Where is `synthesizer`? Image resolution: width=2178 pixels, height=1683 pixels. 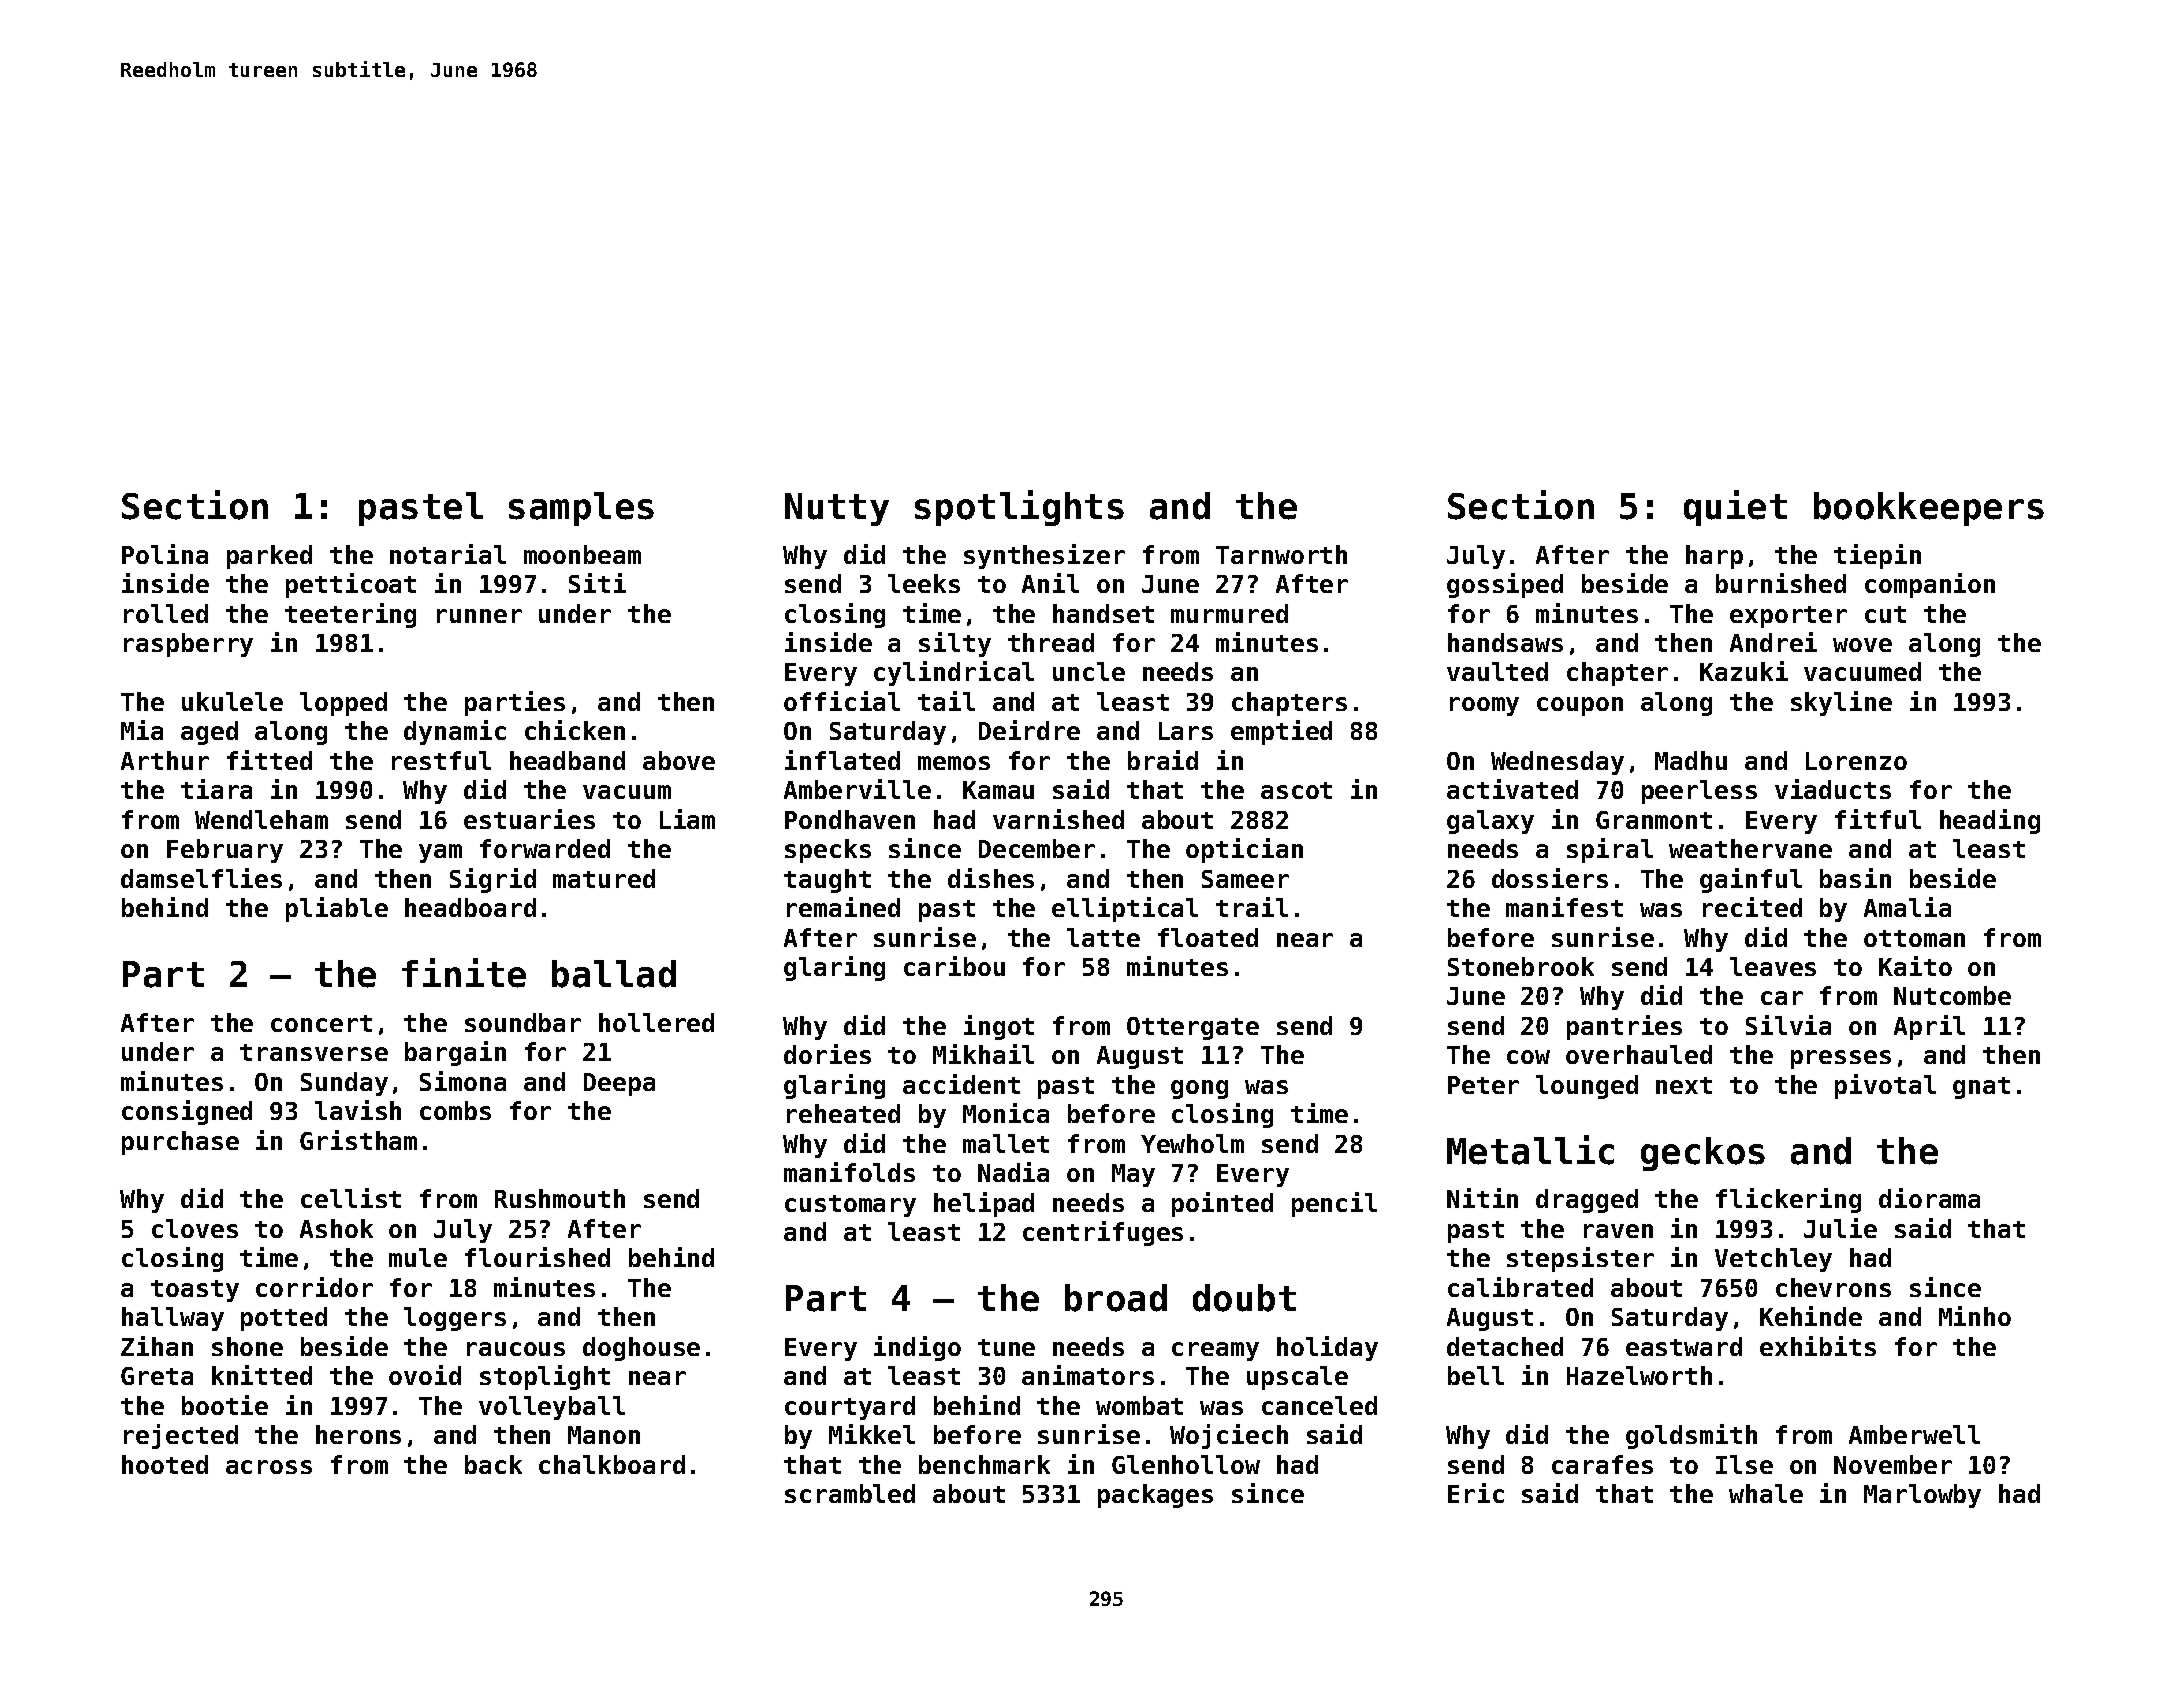
synthesizer is located at coordinates (1044, 556).
